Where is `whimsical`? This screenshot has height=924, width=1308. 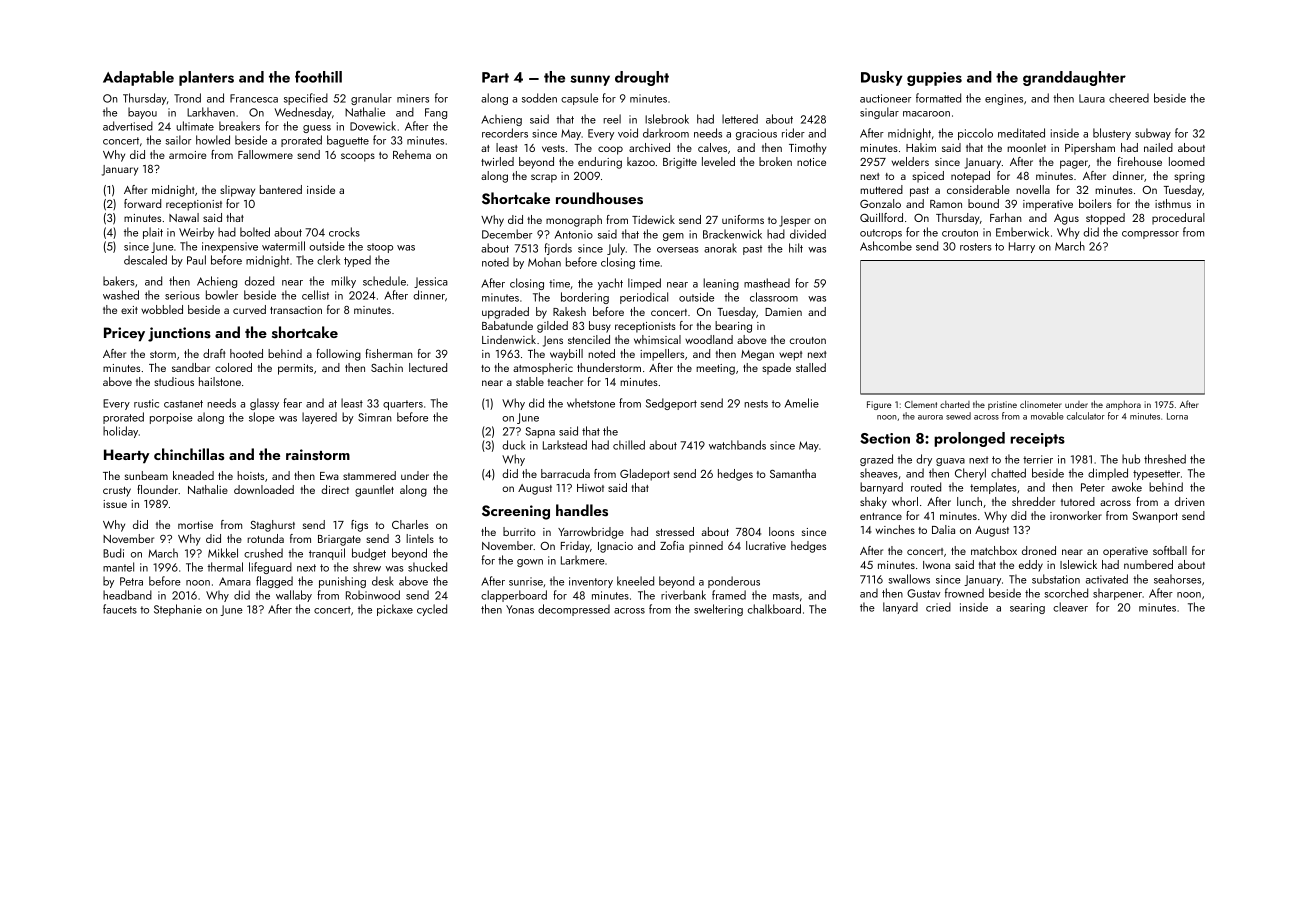 whimsical is located at coordinates (657, 339).
